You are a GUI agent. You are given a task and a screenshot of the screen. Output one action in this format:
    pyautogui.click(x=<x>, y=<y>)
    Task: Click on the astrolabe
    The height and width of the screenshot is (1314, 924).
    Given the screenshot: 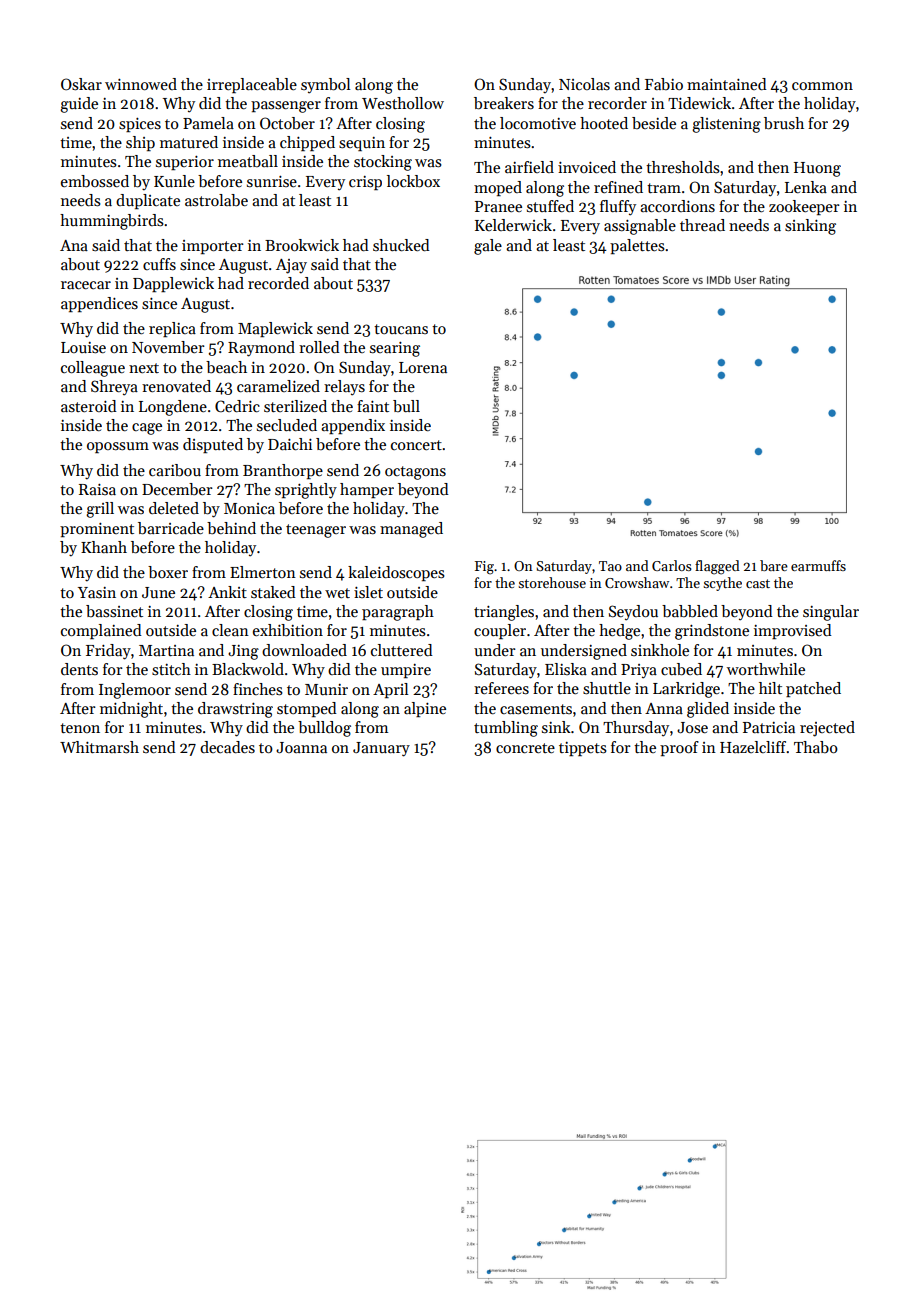 What is the action you would take?
    pyautogui.click(x=216, y=200)
